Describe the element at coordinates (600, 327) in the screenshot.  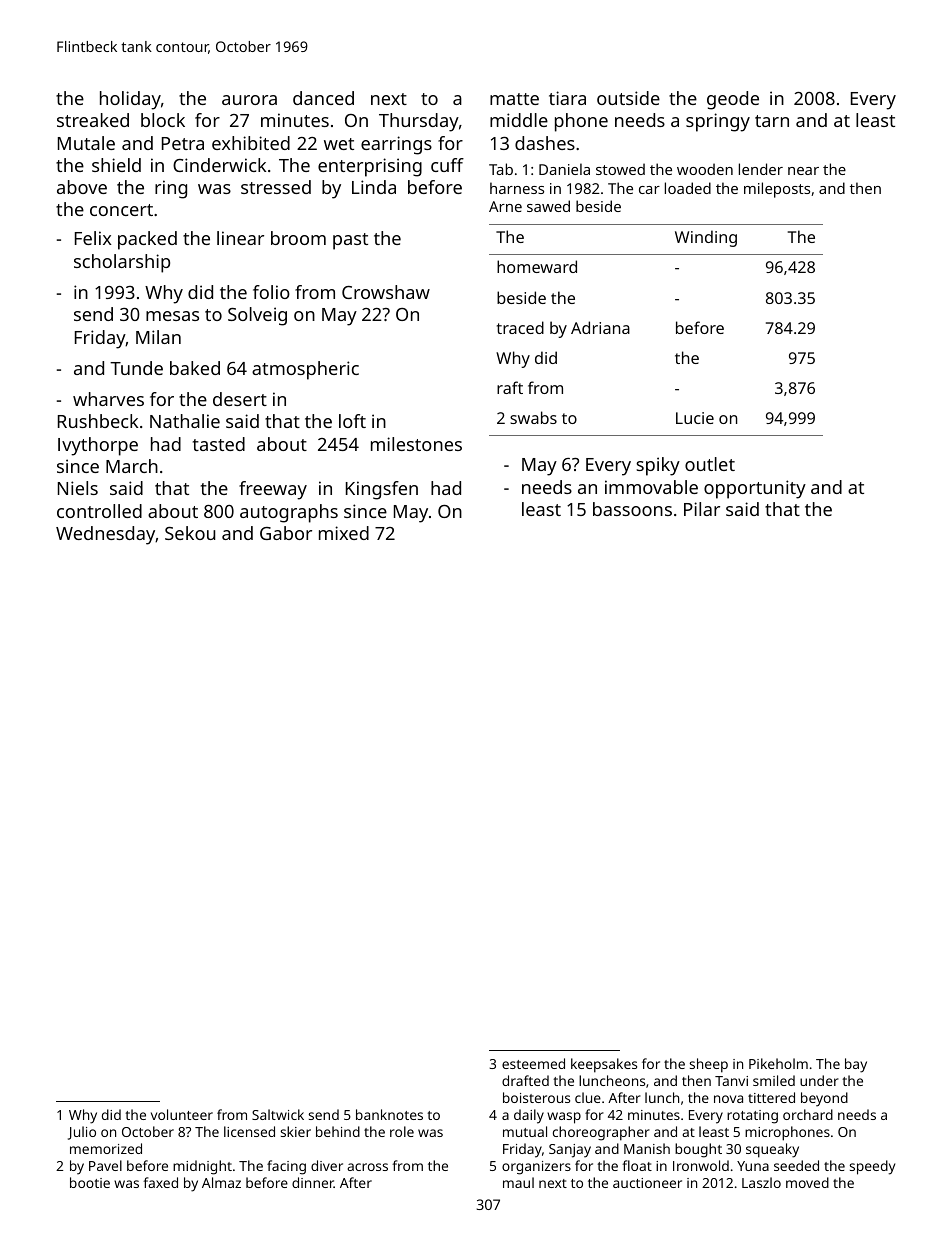
I see `Adriana` at that location.
